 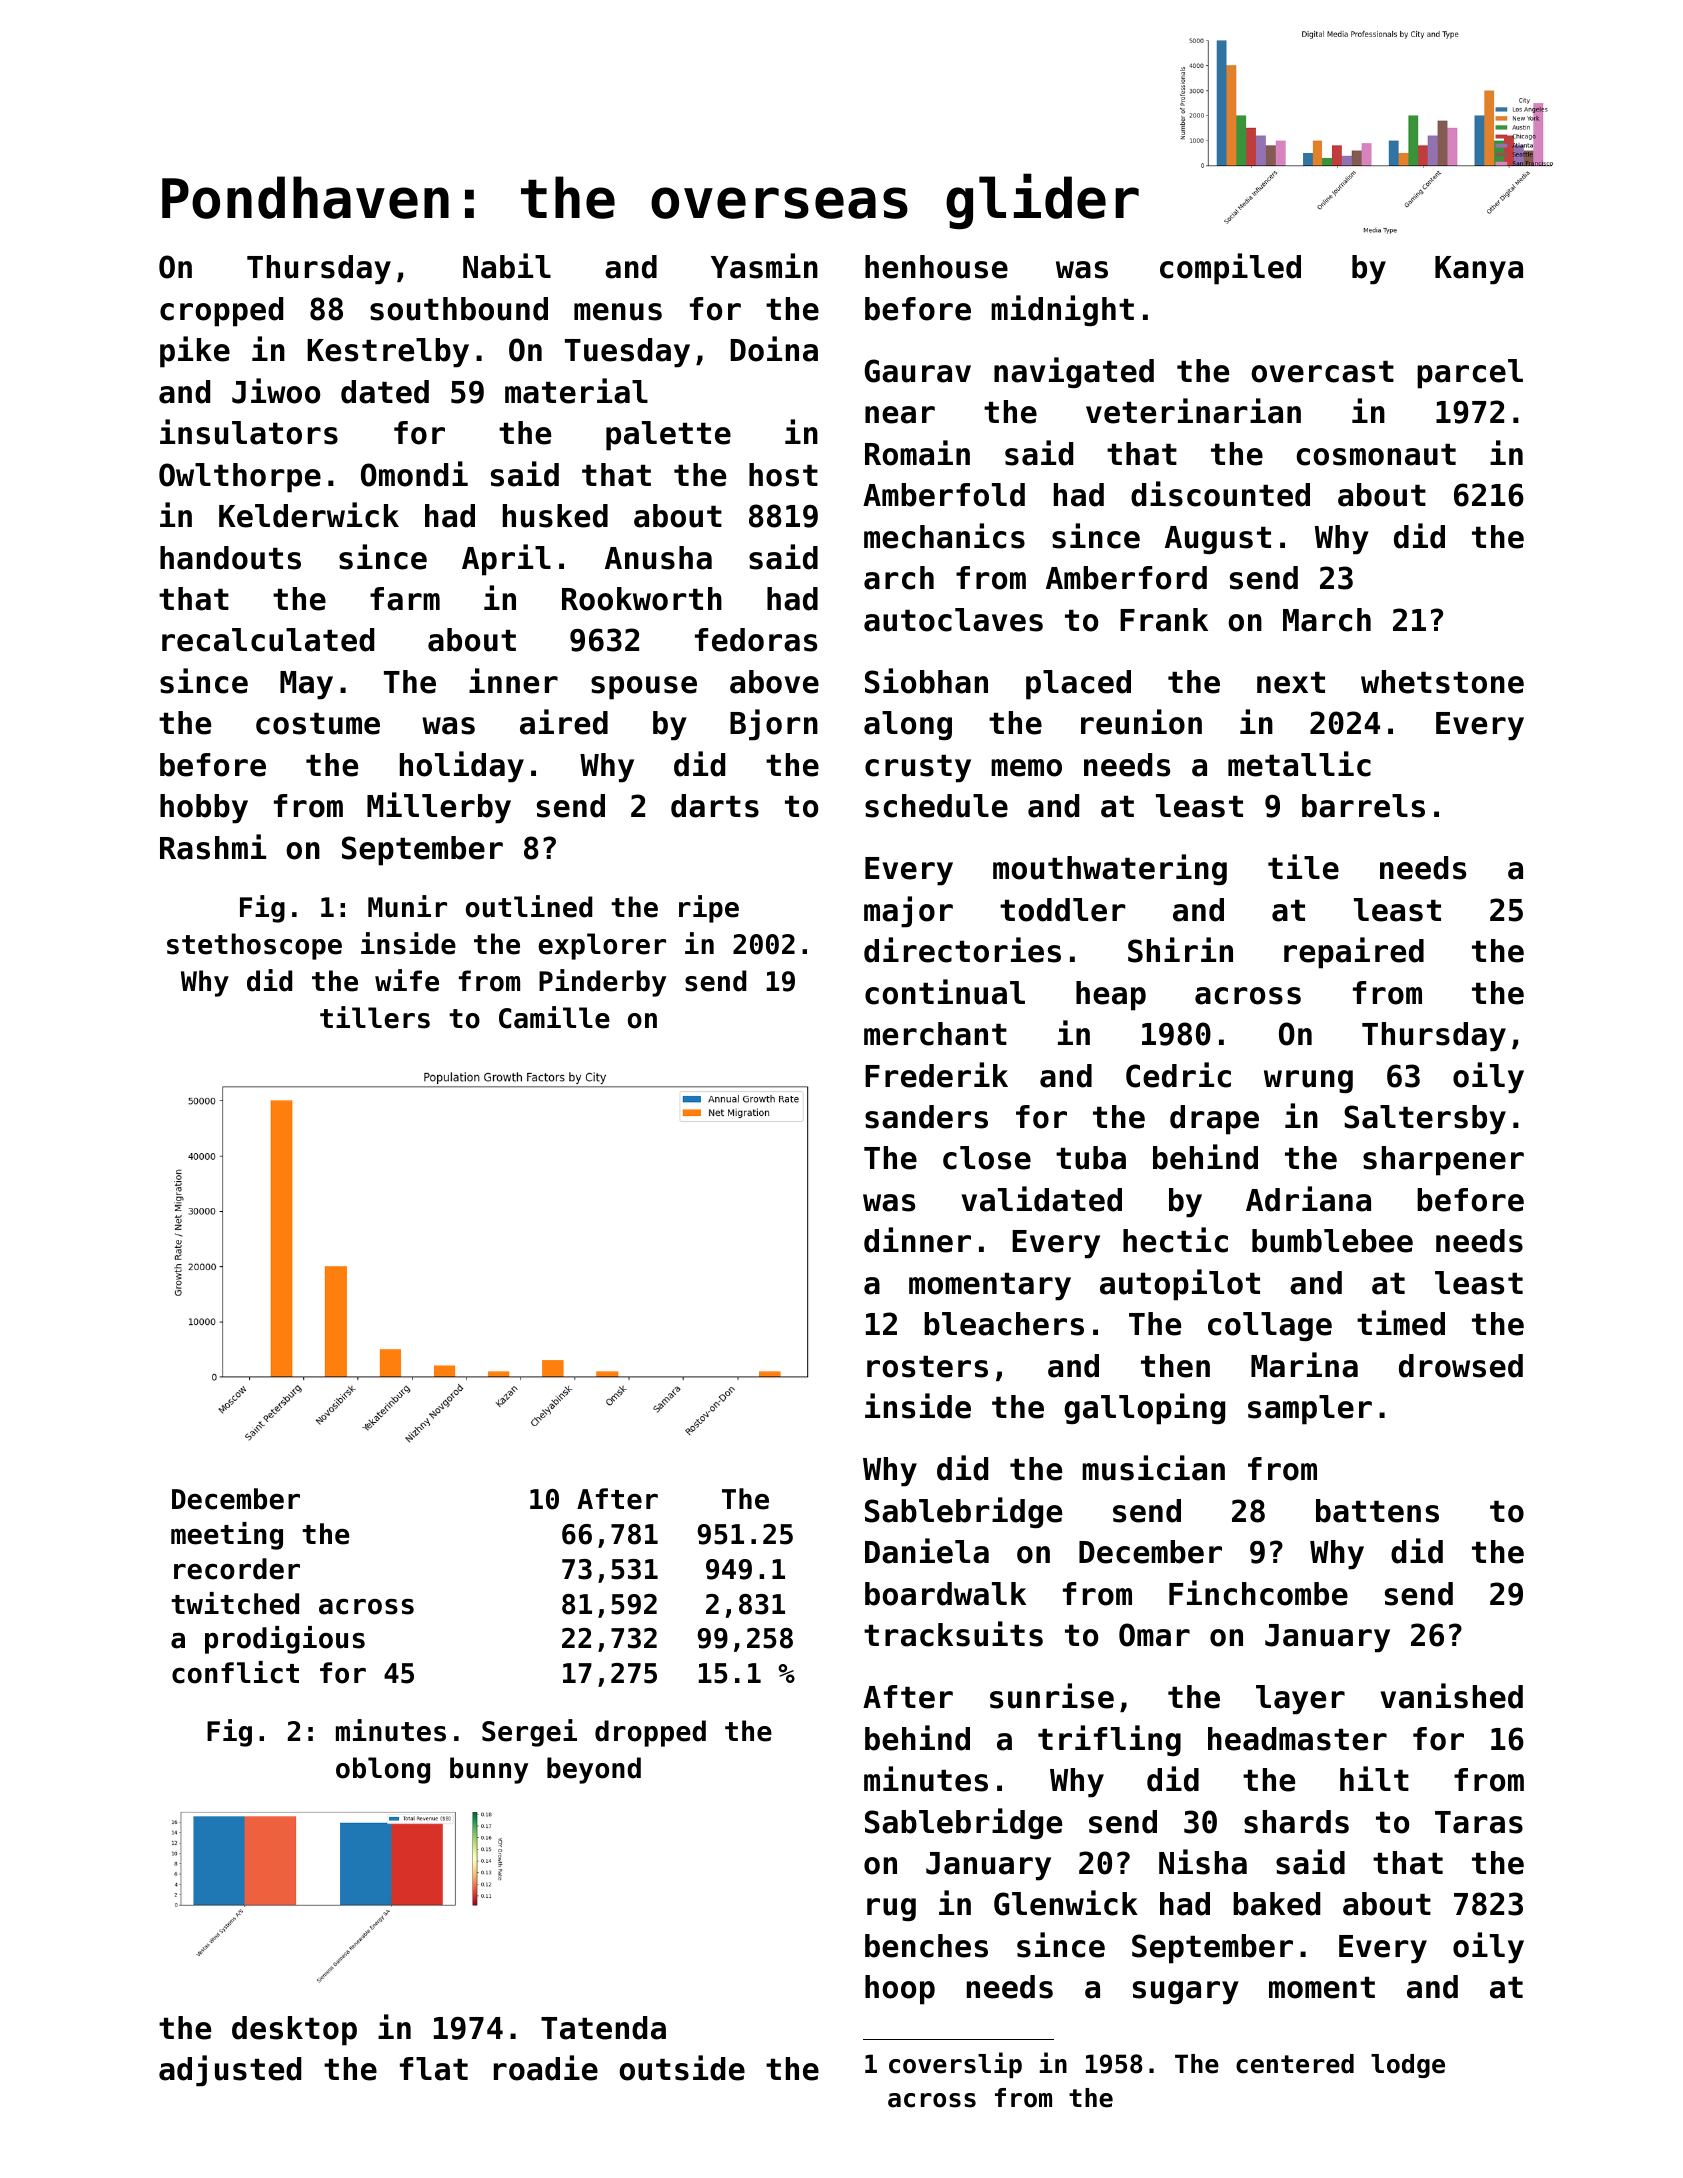 I want to click on palette, so click(x=668, y=436).
